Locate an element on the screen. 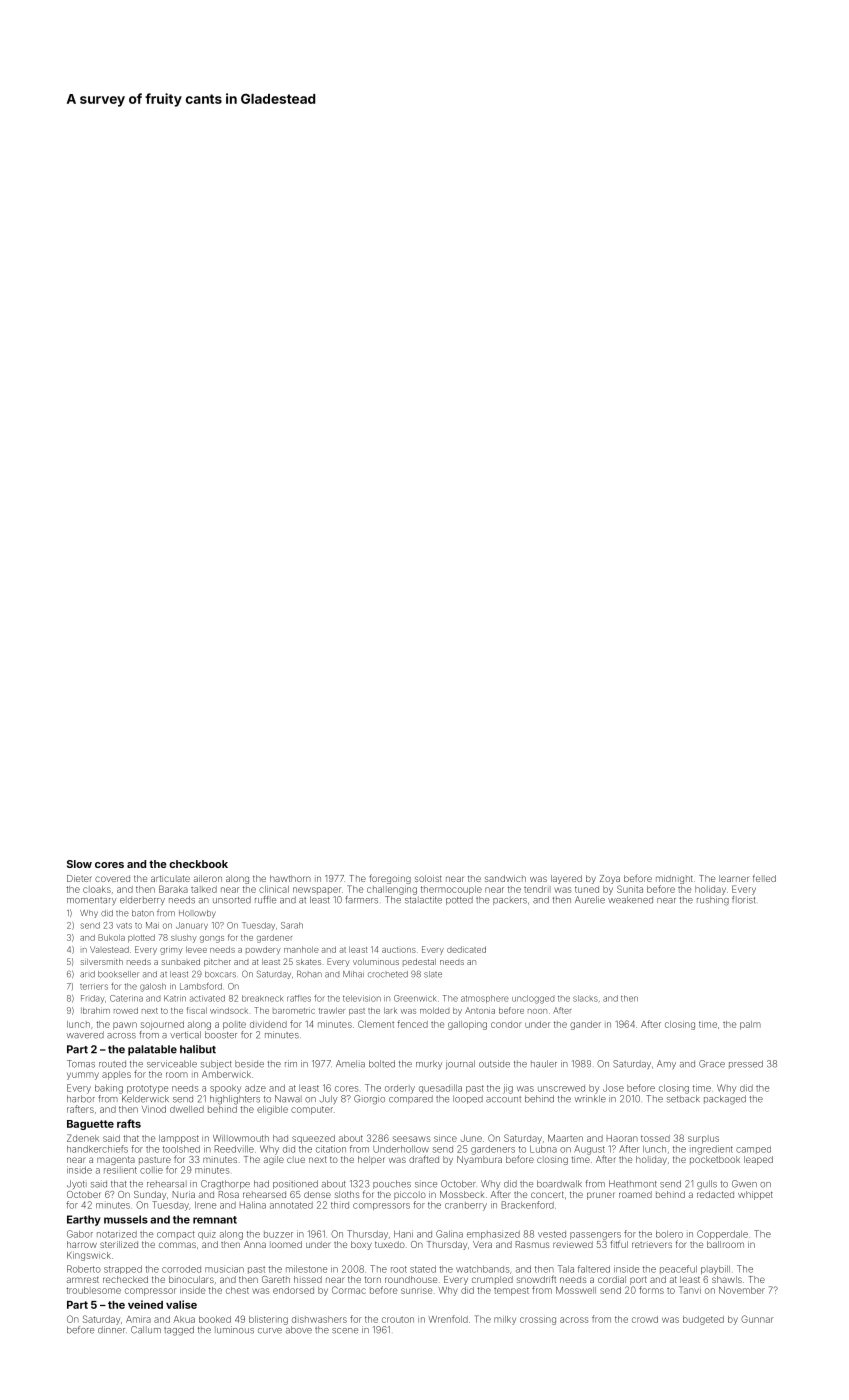 The image size is (849, 1400). milky is located at coordinates (505, 1320).
